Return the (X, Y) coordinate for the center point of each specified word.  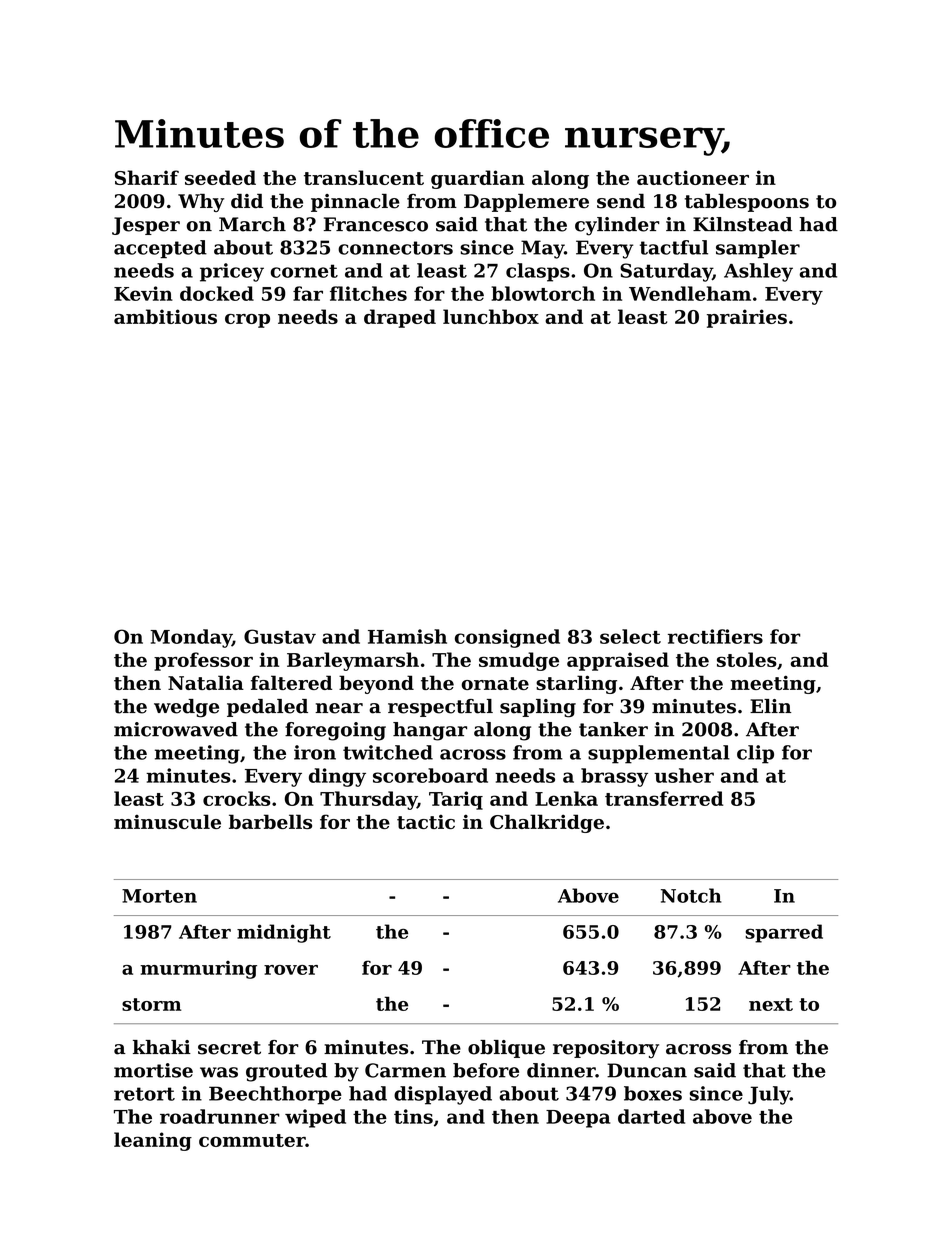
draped (400, 318)
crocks (236, 798)
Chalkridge (547, 823)
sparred (784, 933)
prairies (747, 318)
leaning (153, 1141)
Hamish (407, 636)
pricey (232, 272)
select (630, 636)
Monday (191, 638)
